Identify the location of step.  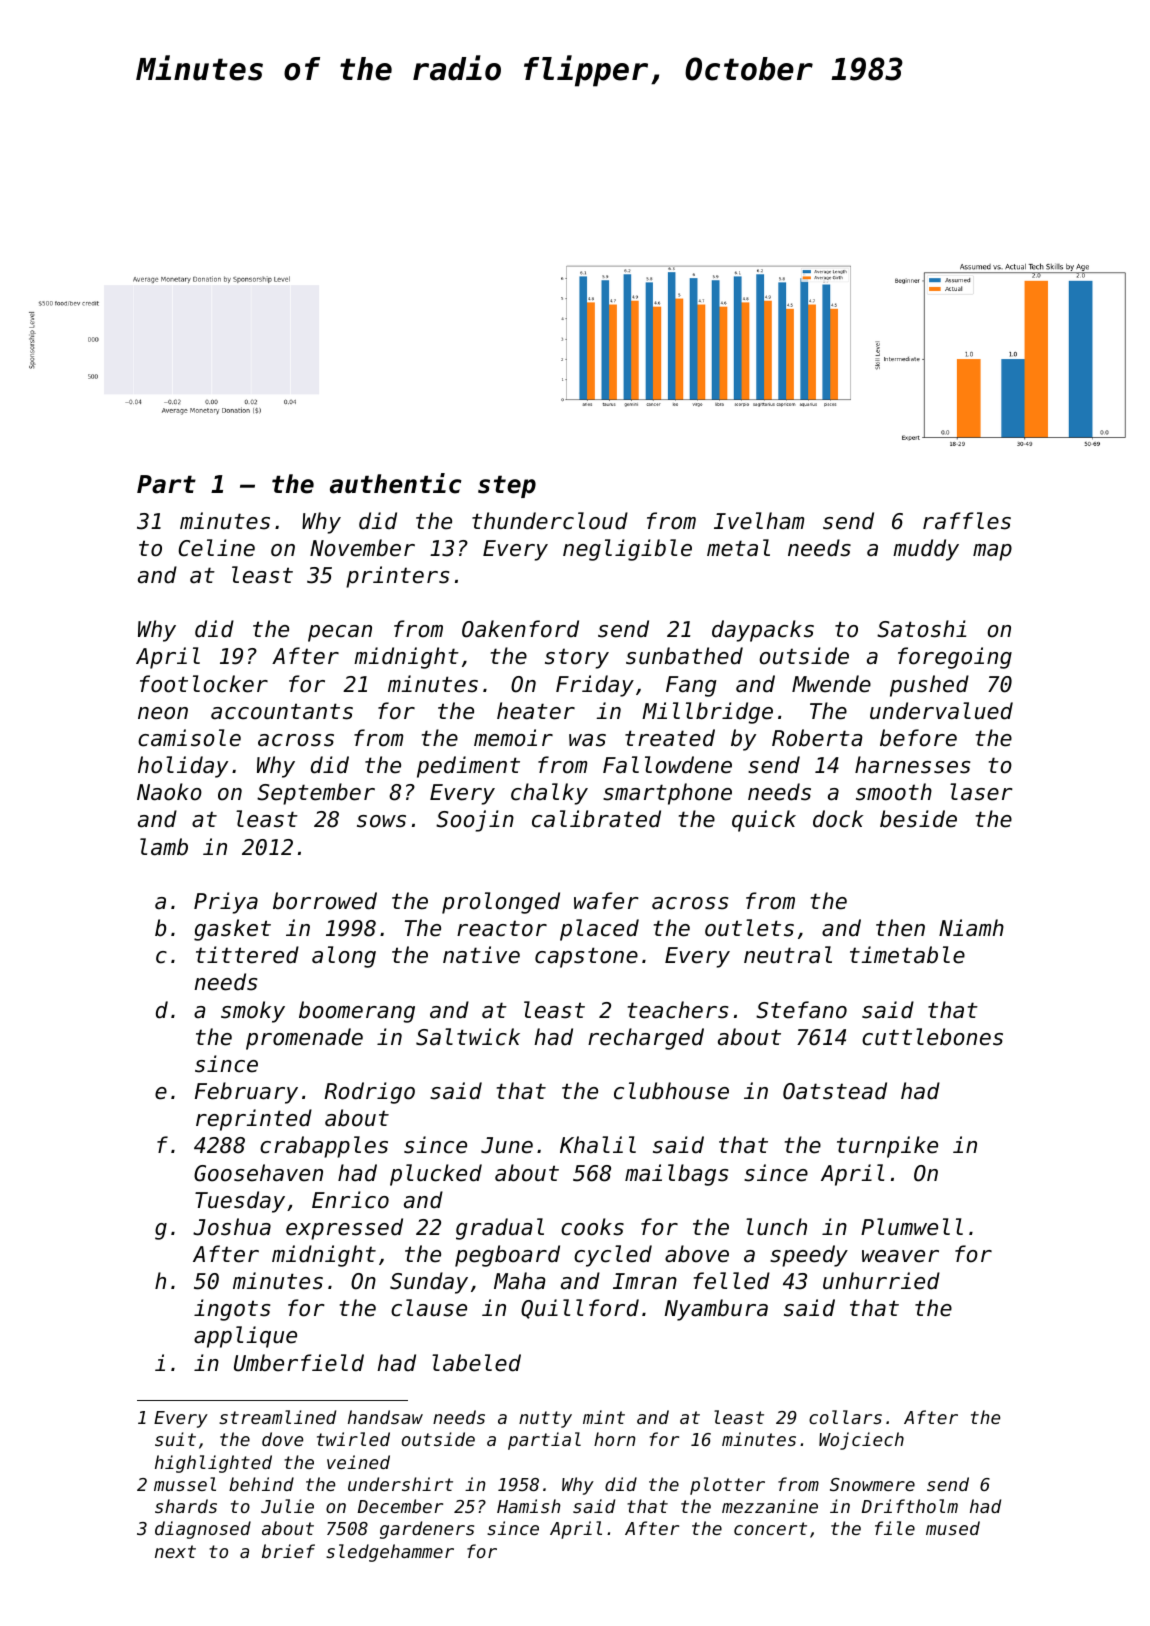
(507, 487).
